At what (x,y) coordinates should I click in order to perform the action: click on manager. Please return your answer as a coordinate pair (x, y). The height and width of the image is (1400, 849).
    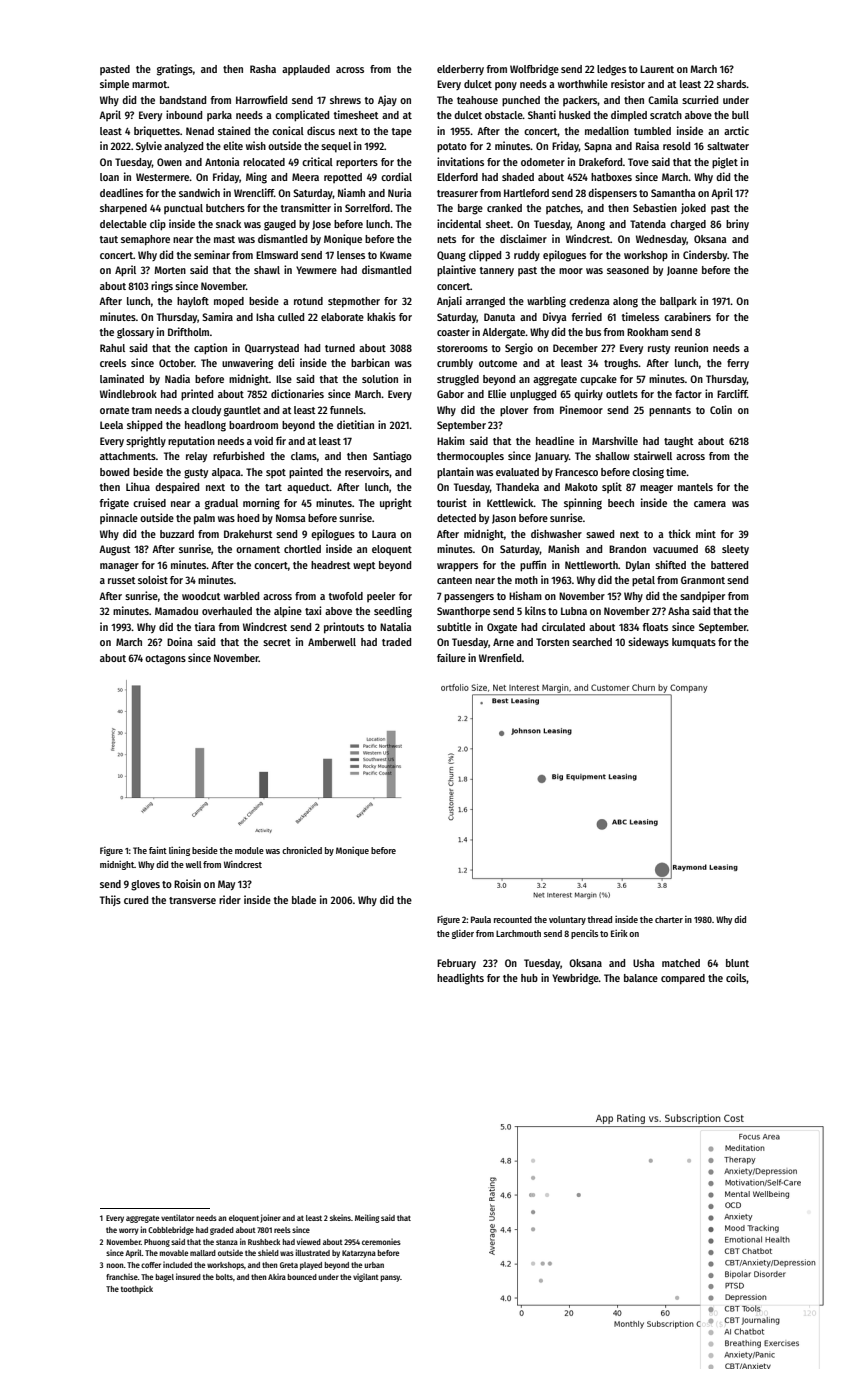
    Looking at the image, I should click on (119, 567).
